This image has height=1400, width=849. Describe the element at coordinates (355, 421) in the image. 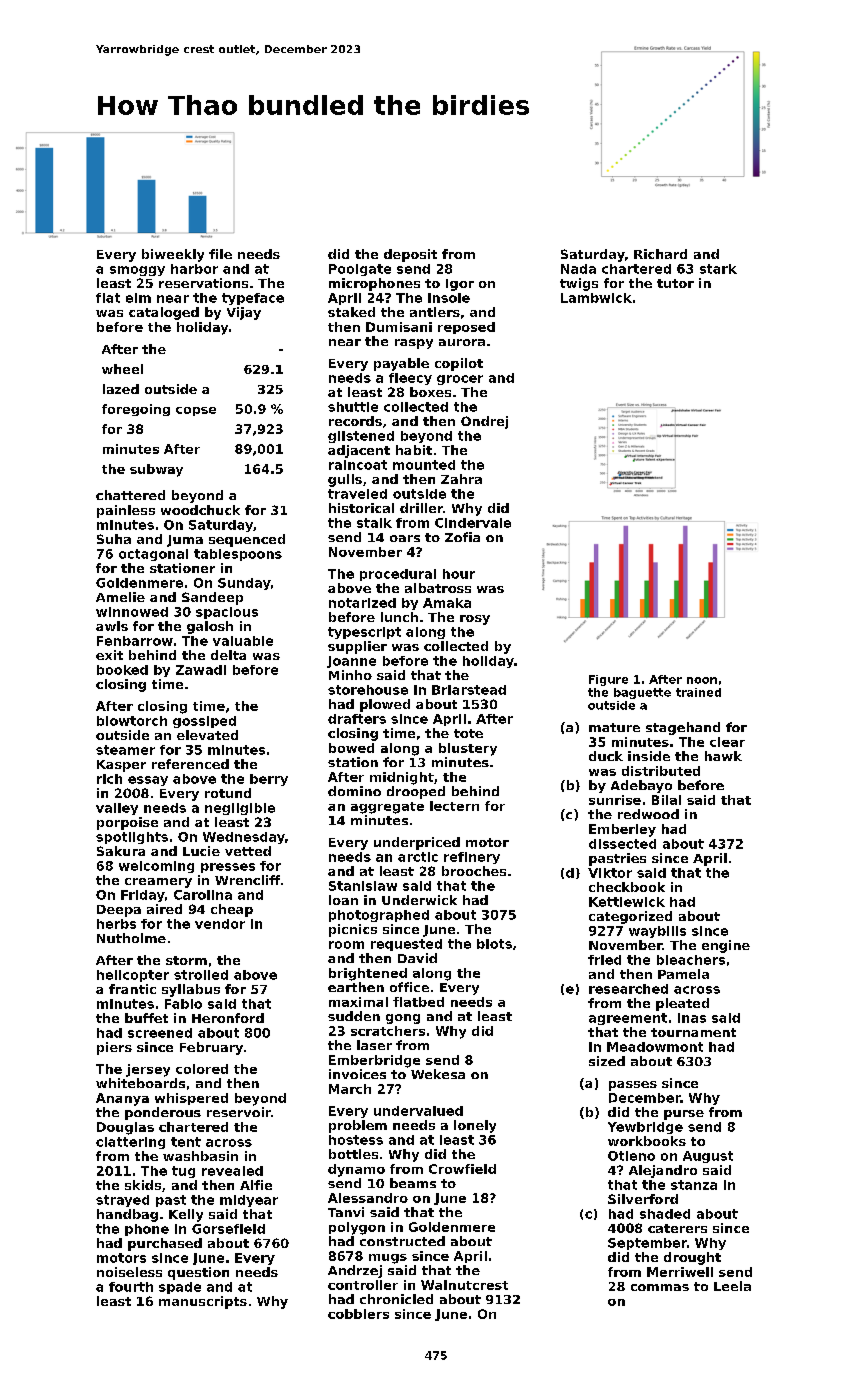

I see `records` at that location.
